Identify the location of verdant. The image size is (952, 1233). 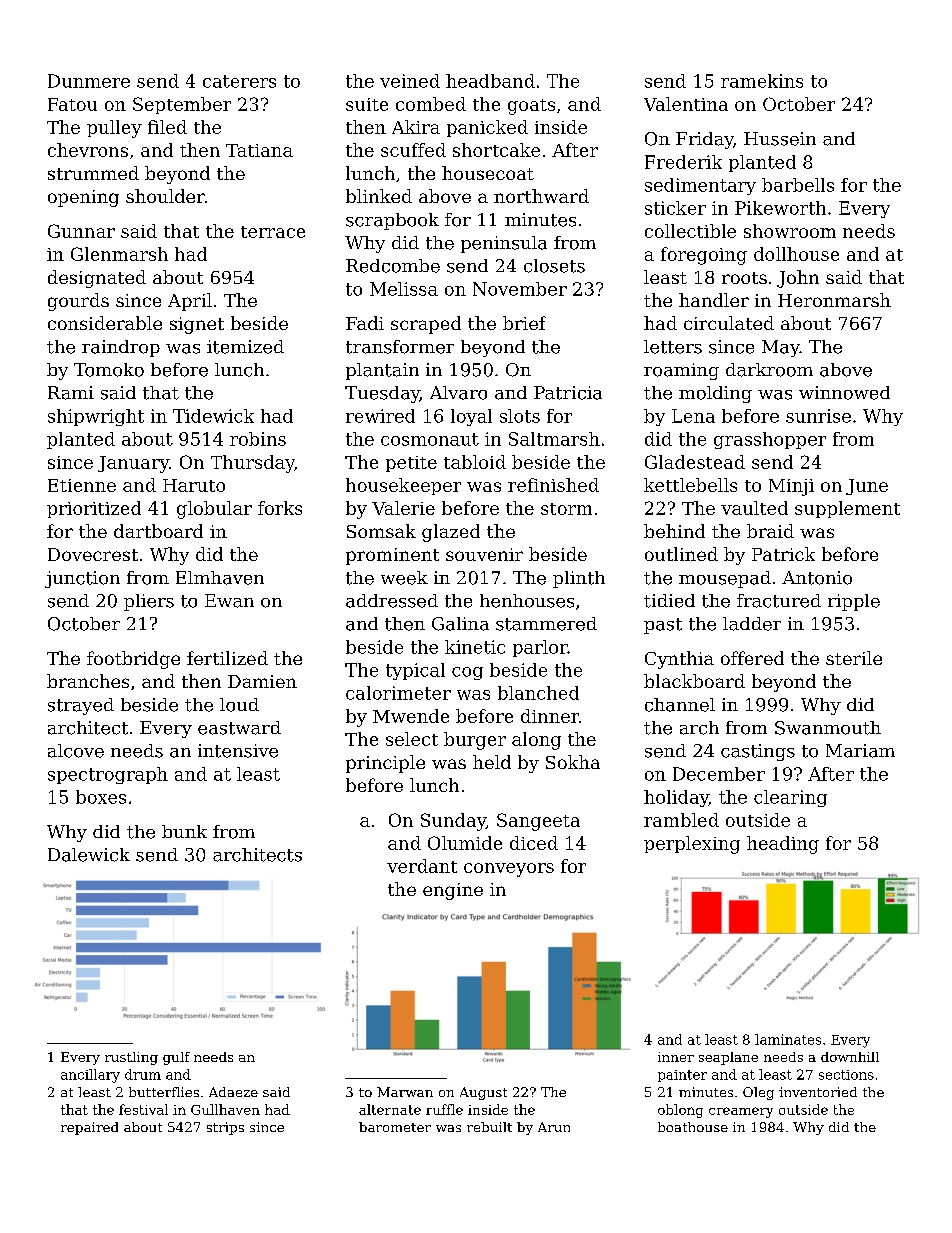
(422, 866).
